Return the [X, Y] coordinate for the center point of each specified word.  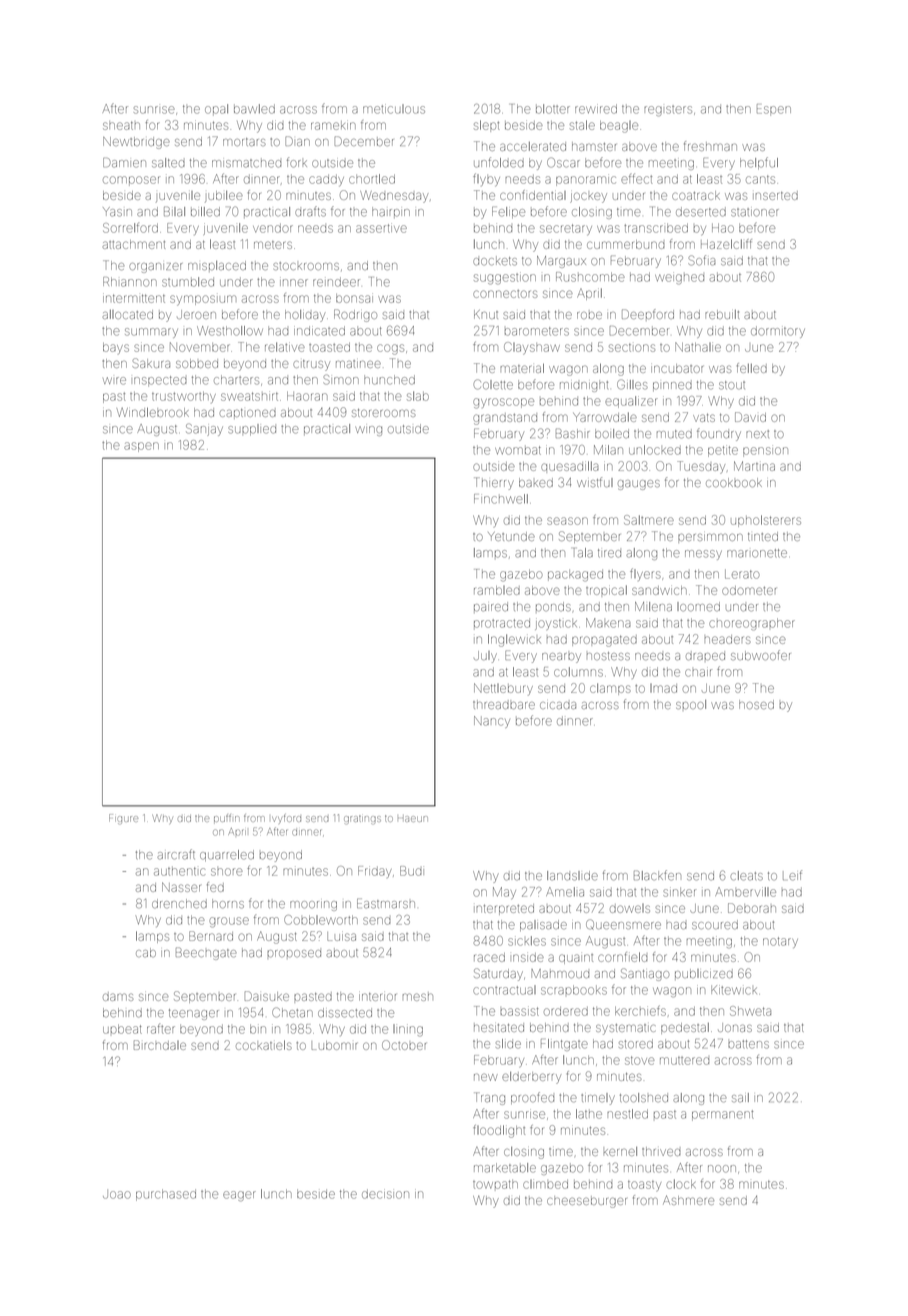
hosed [756, 704]
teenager [194, 1014]
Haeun [413, 819]
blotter [553, 109]
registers [668, 111]
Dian [297, 141]
